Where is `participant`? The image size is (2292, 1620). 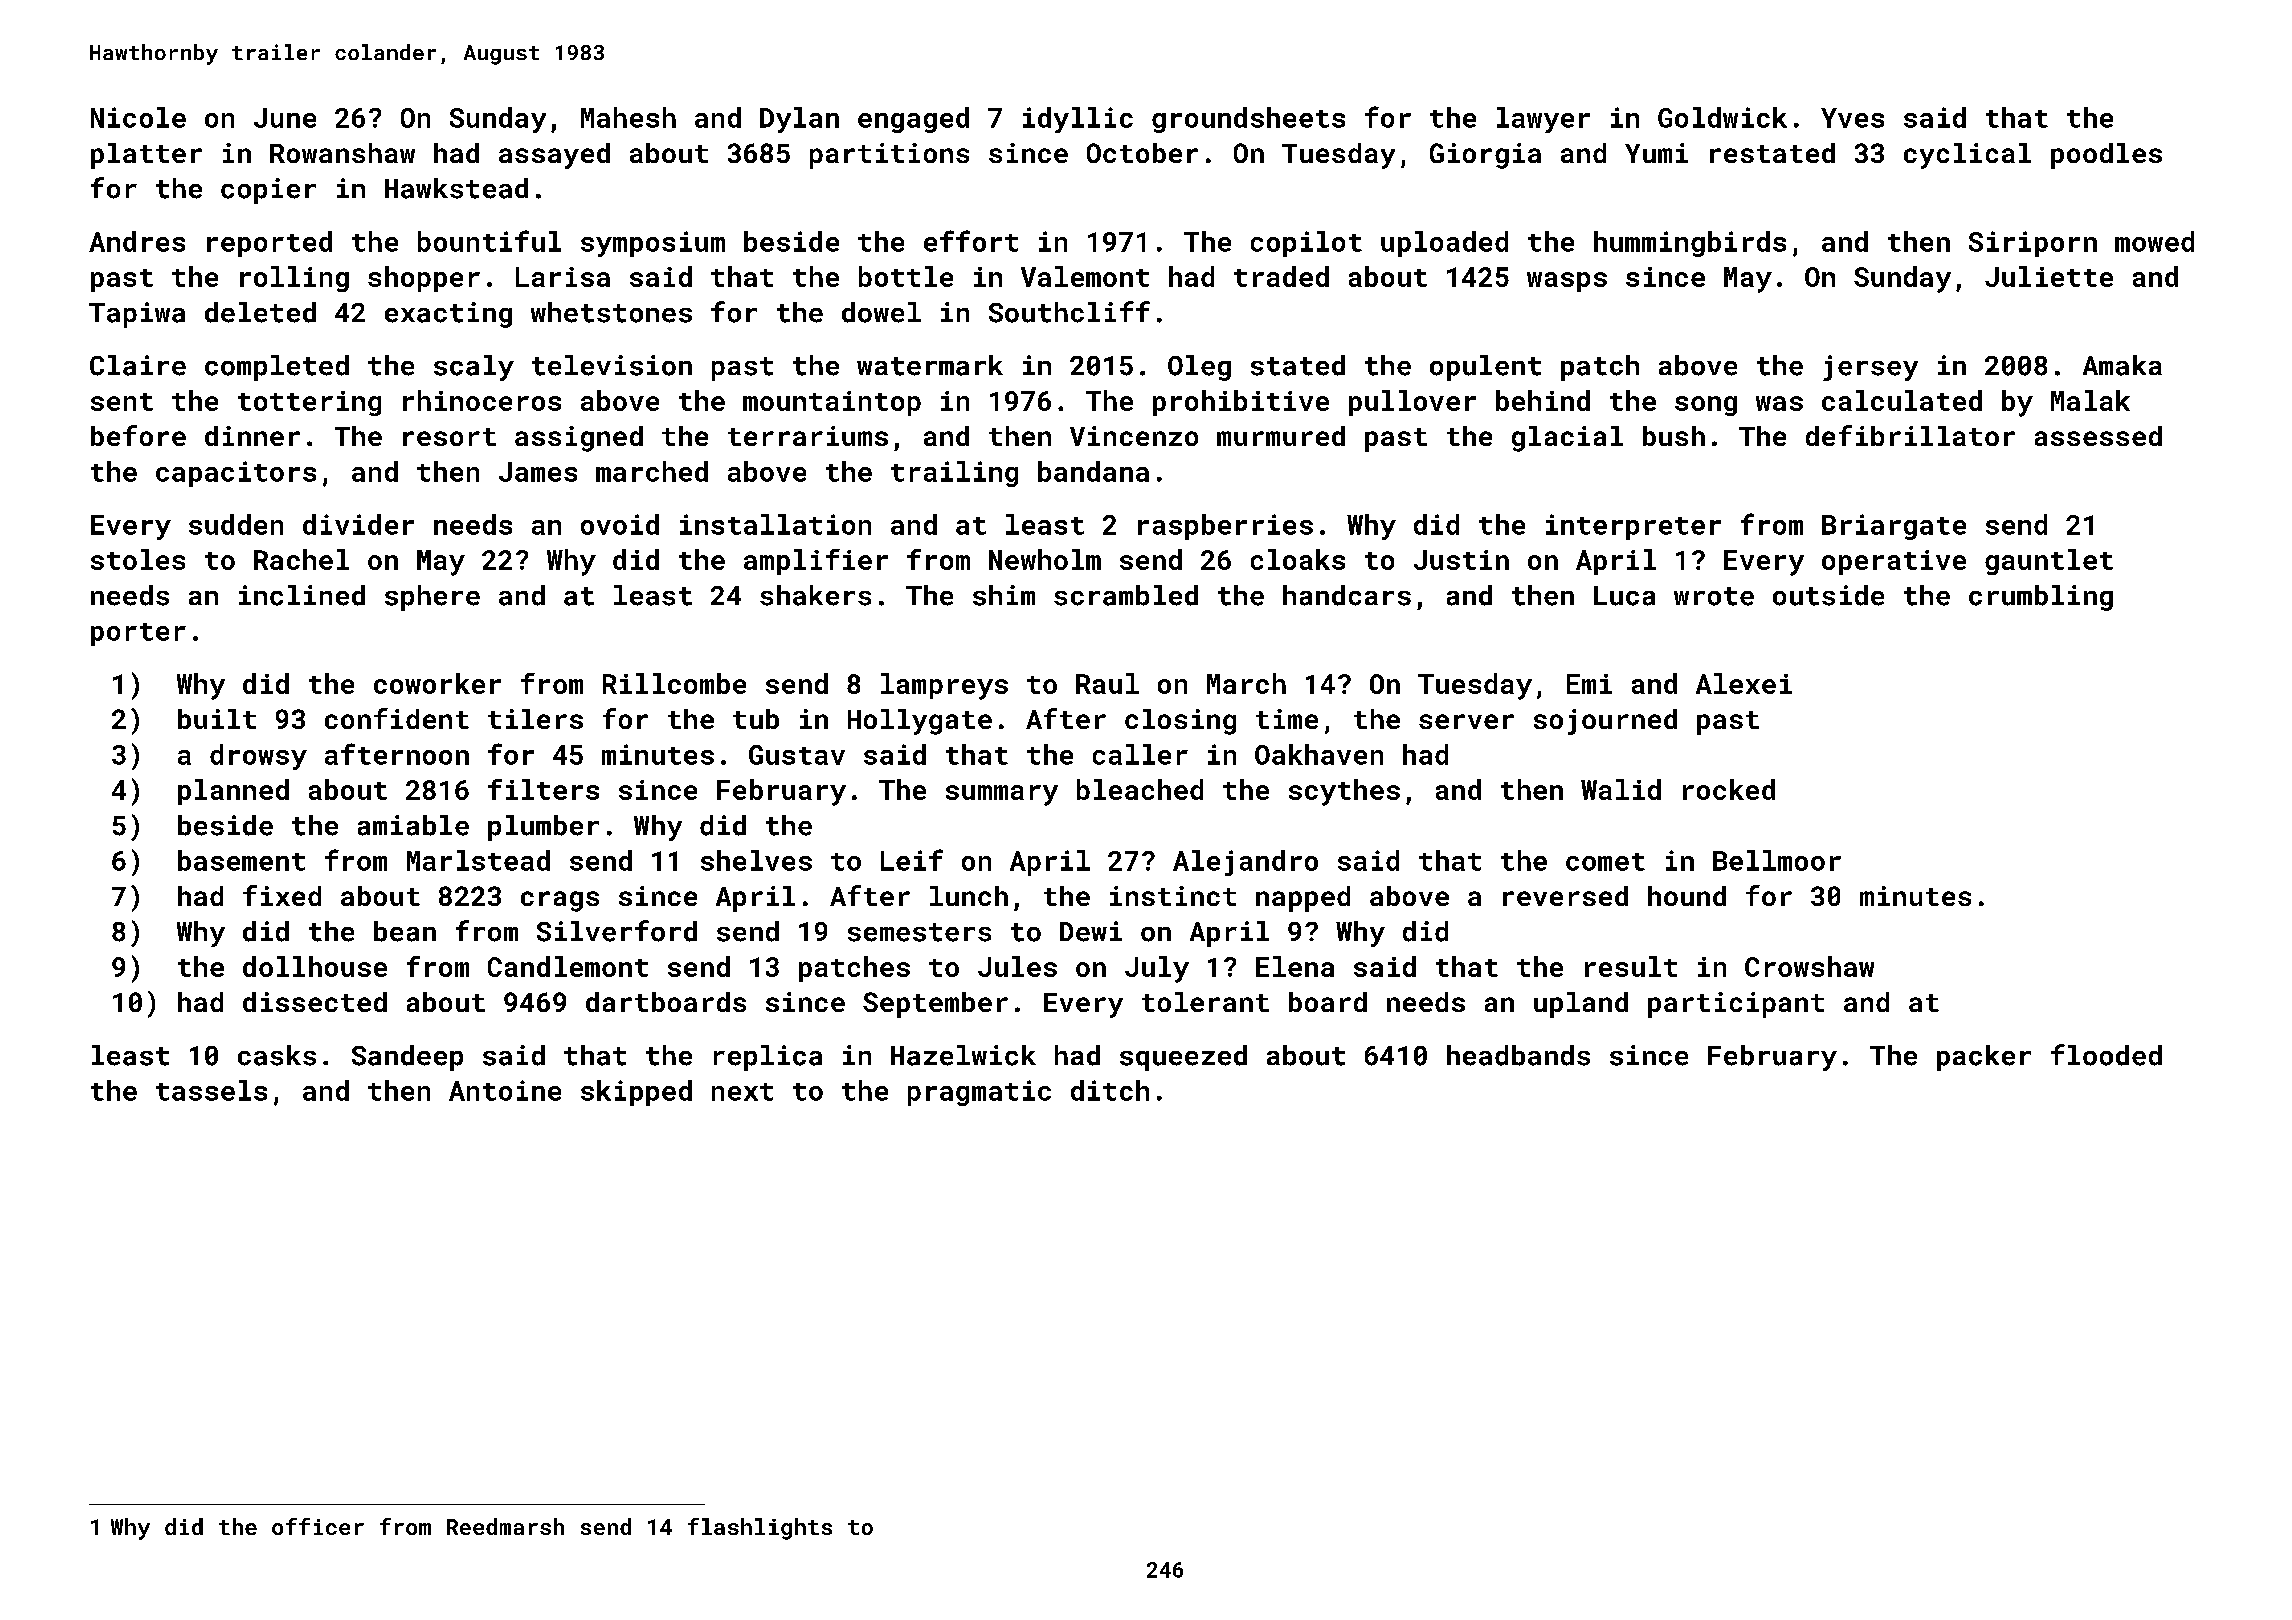
participant is located at coordinates (1736, 1005).
